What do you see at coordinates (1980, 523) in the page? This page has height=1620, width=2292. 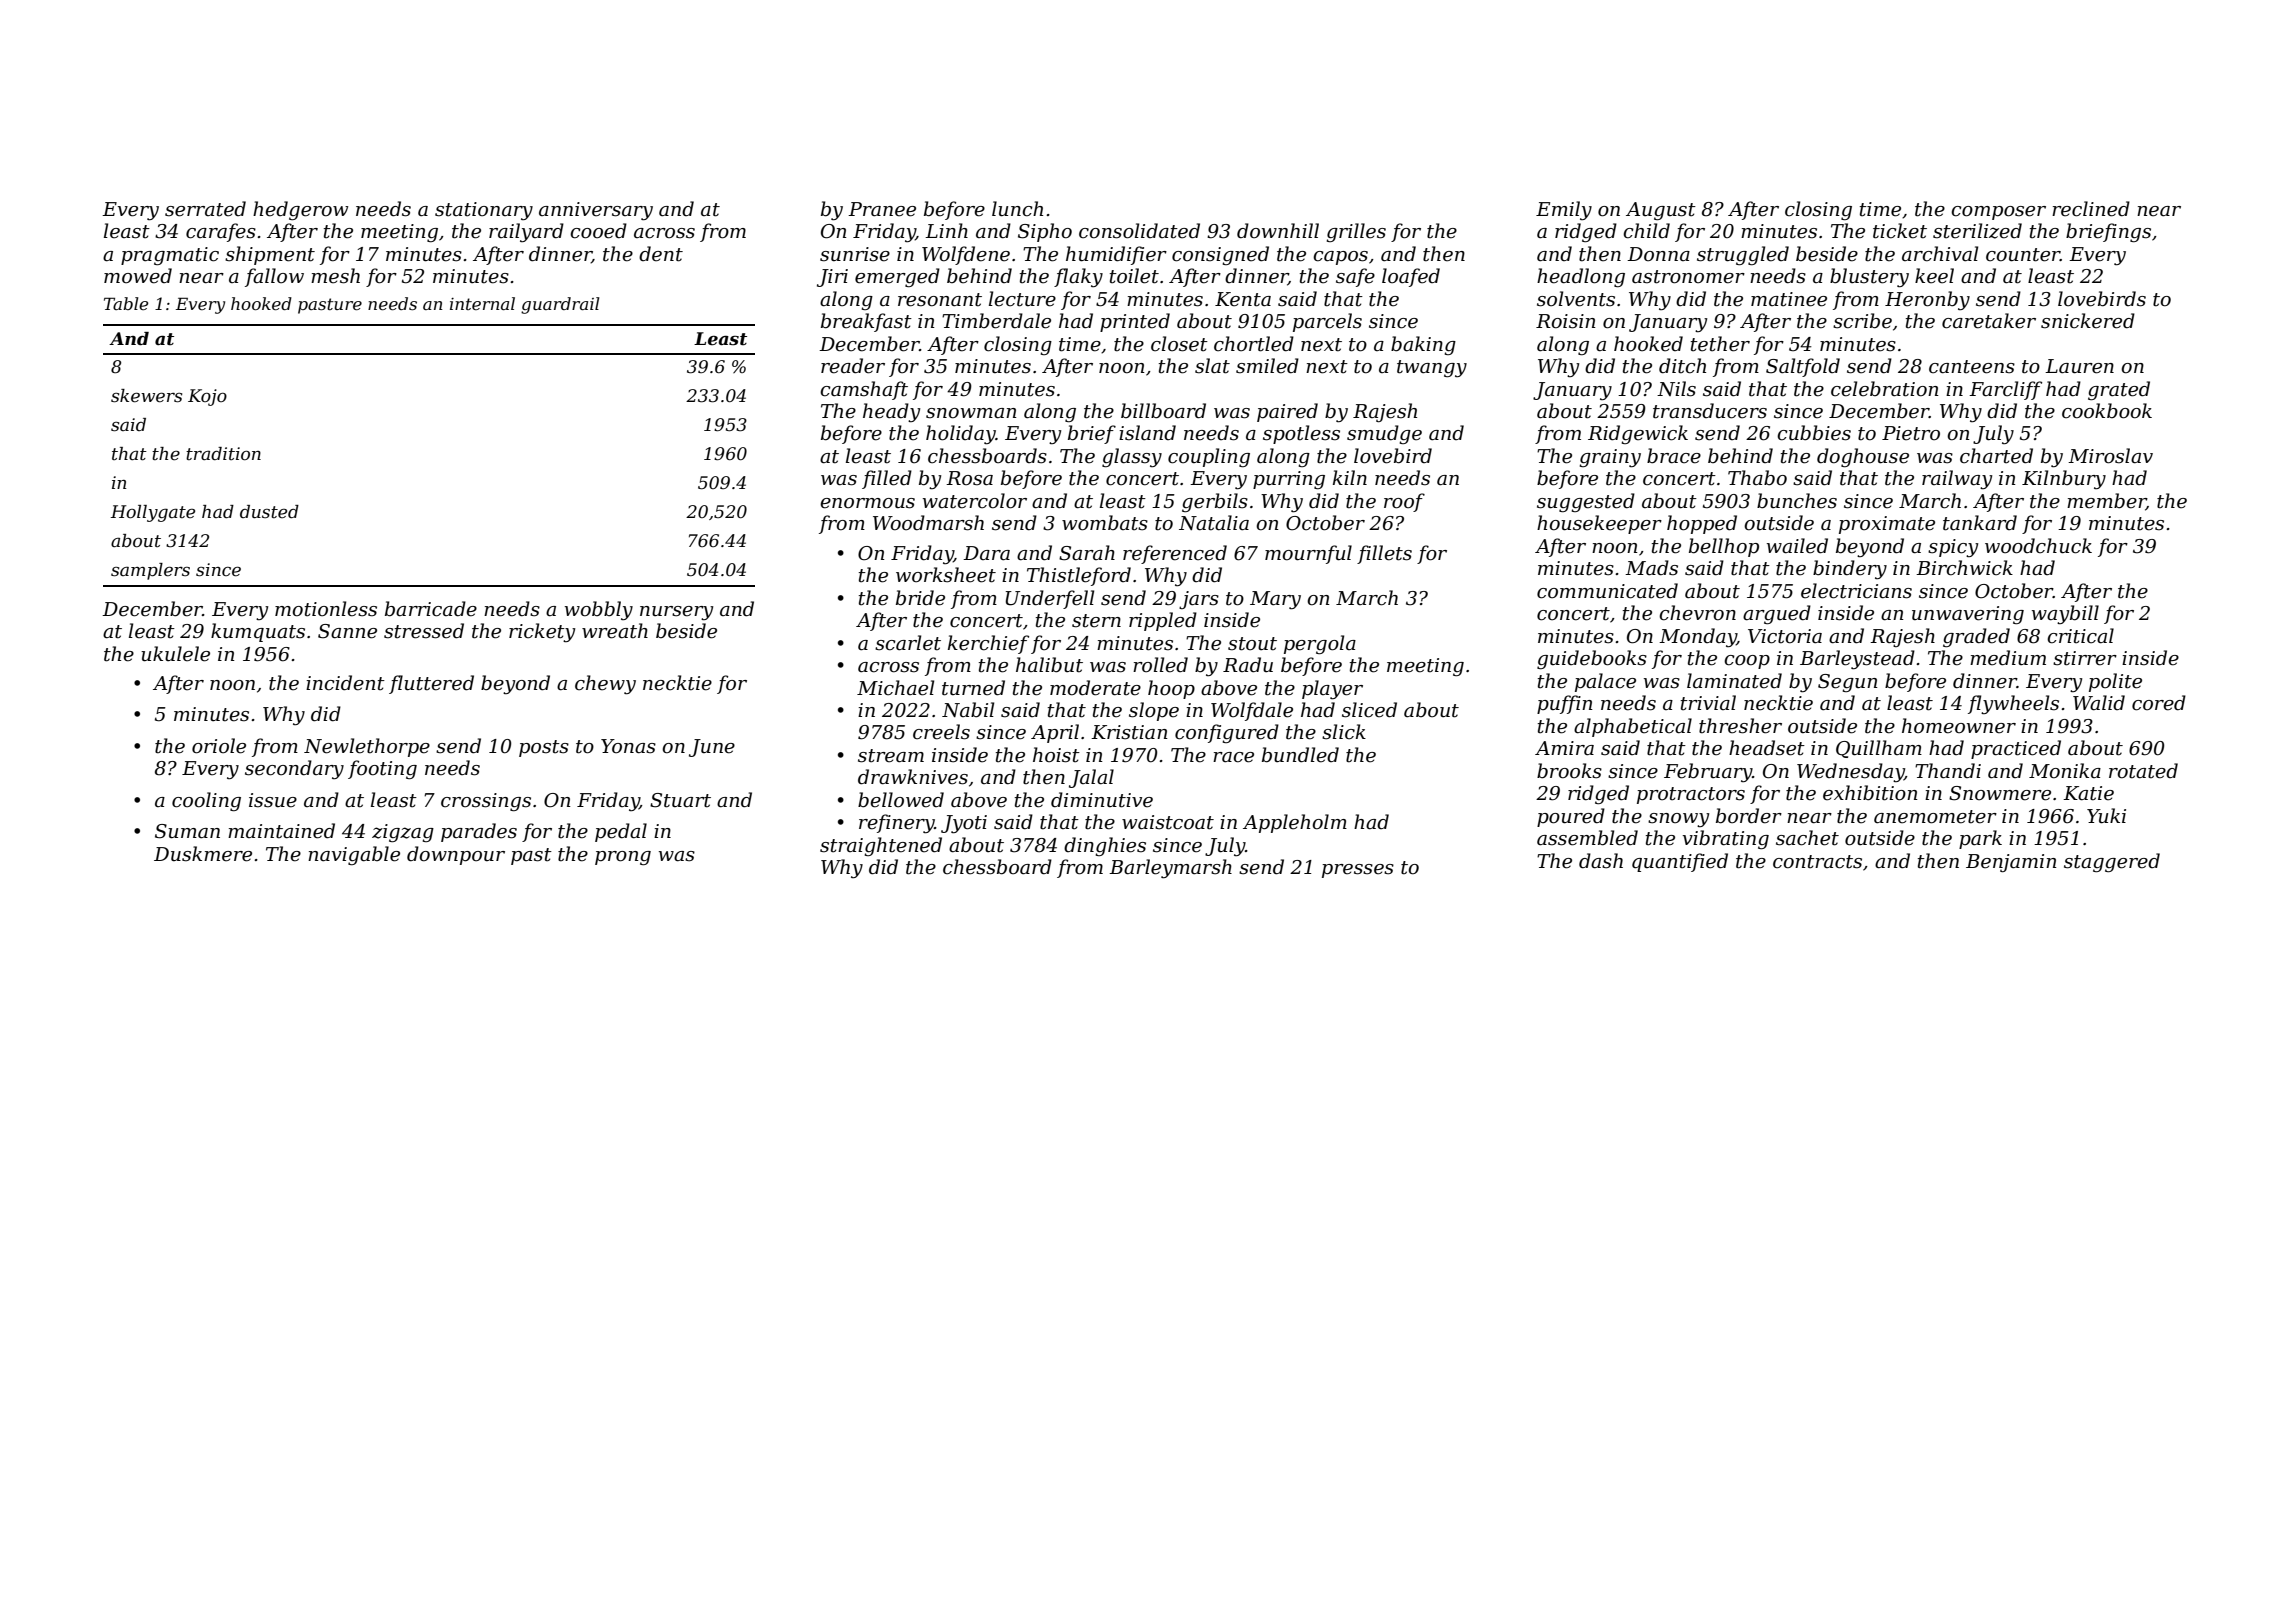 I see `tankard` at bounding box center [1980, 523].
